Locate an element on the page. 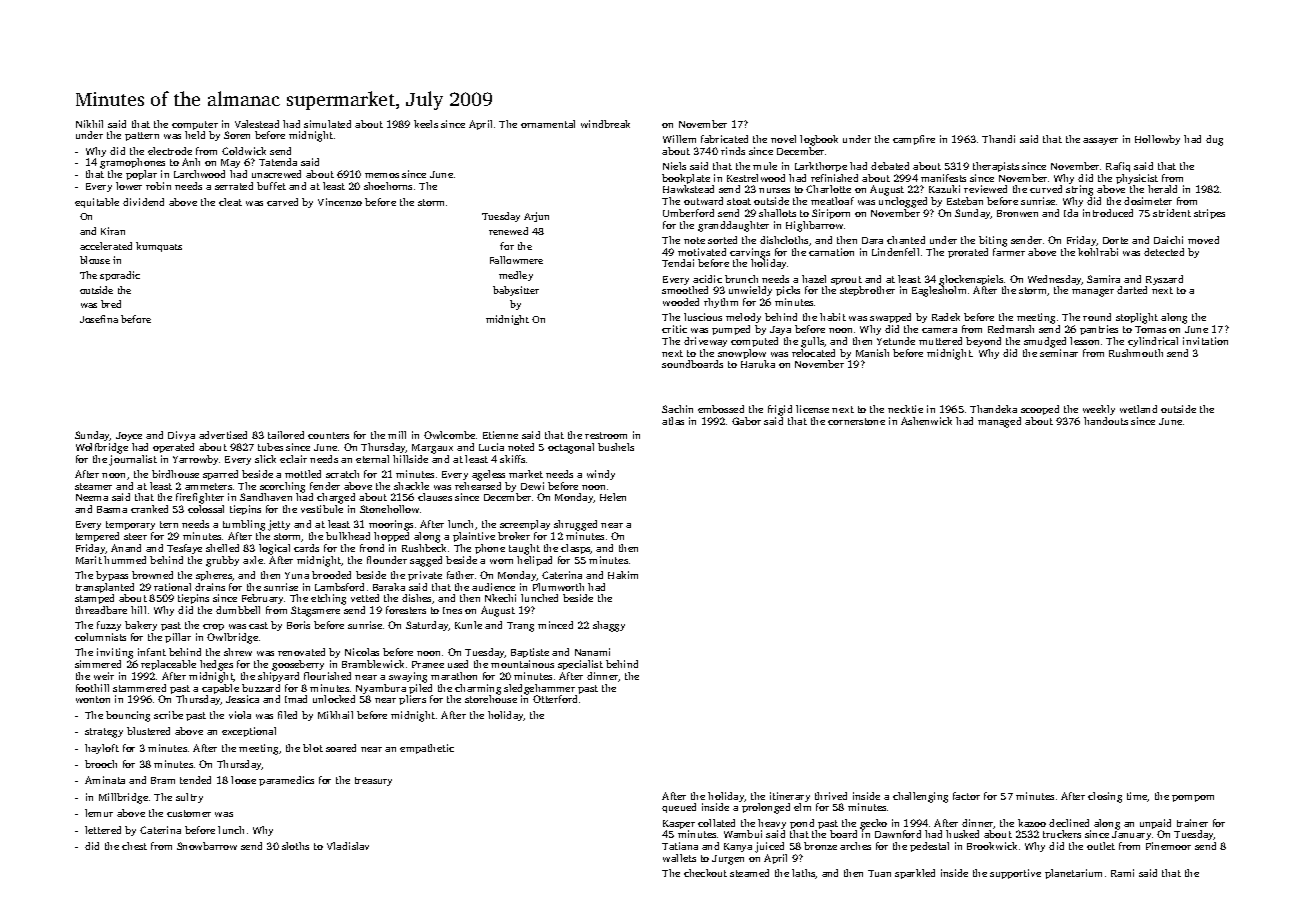 Image resolution: width=1308 pixels, height=924 pixels. wallets is located at coordinates (679, 858).
